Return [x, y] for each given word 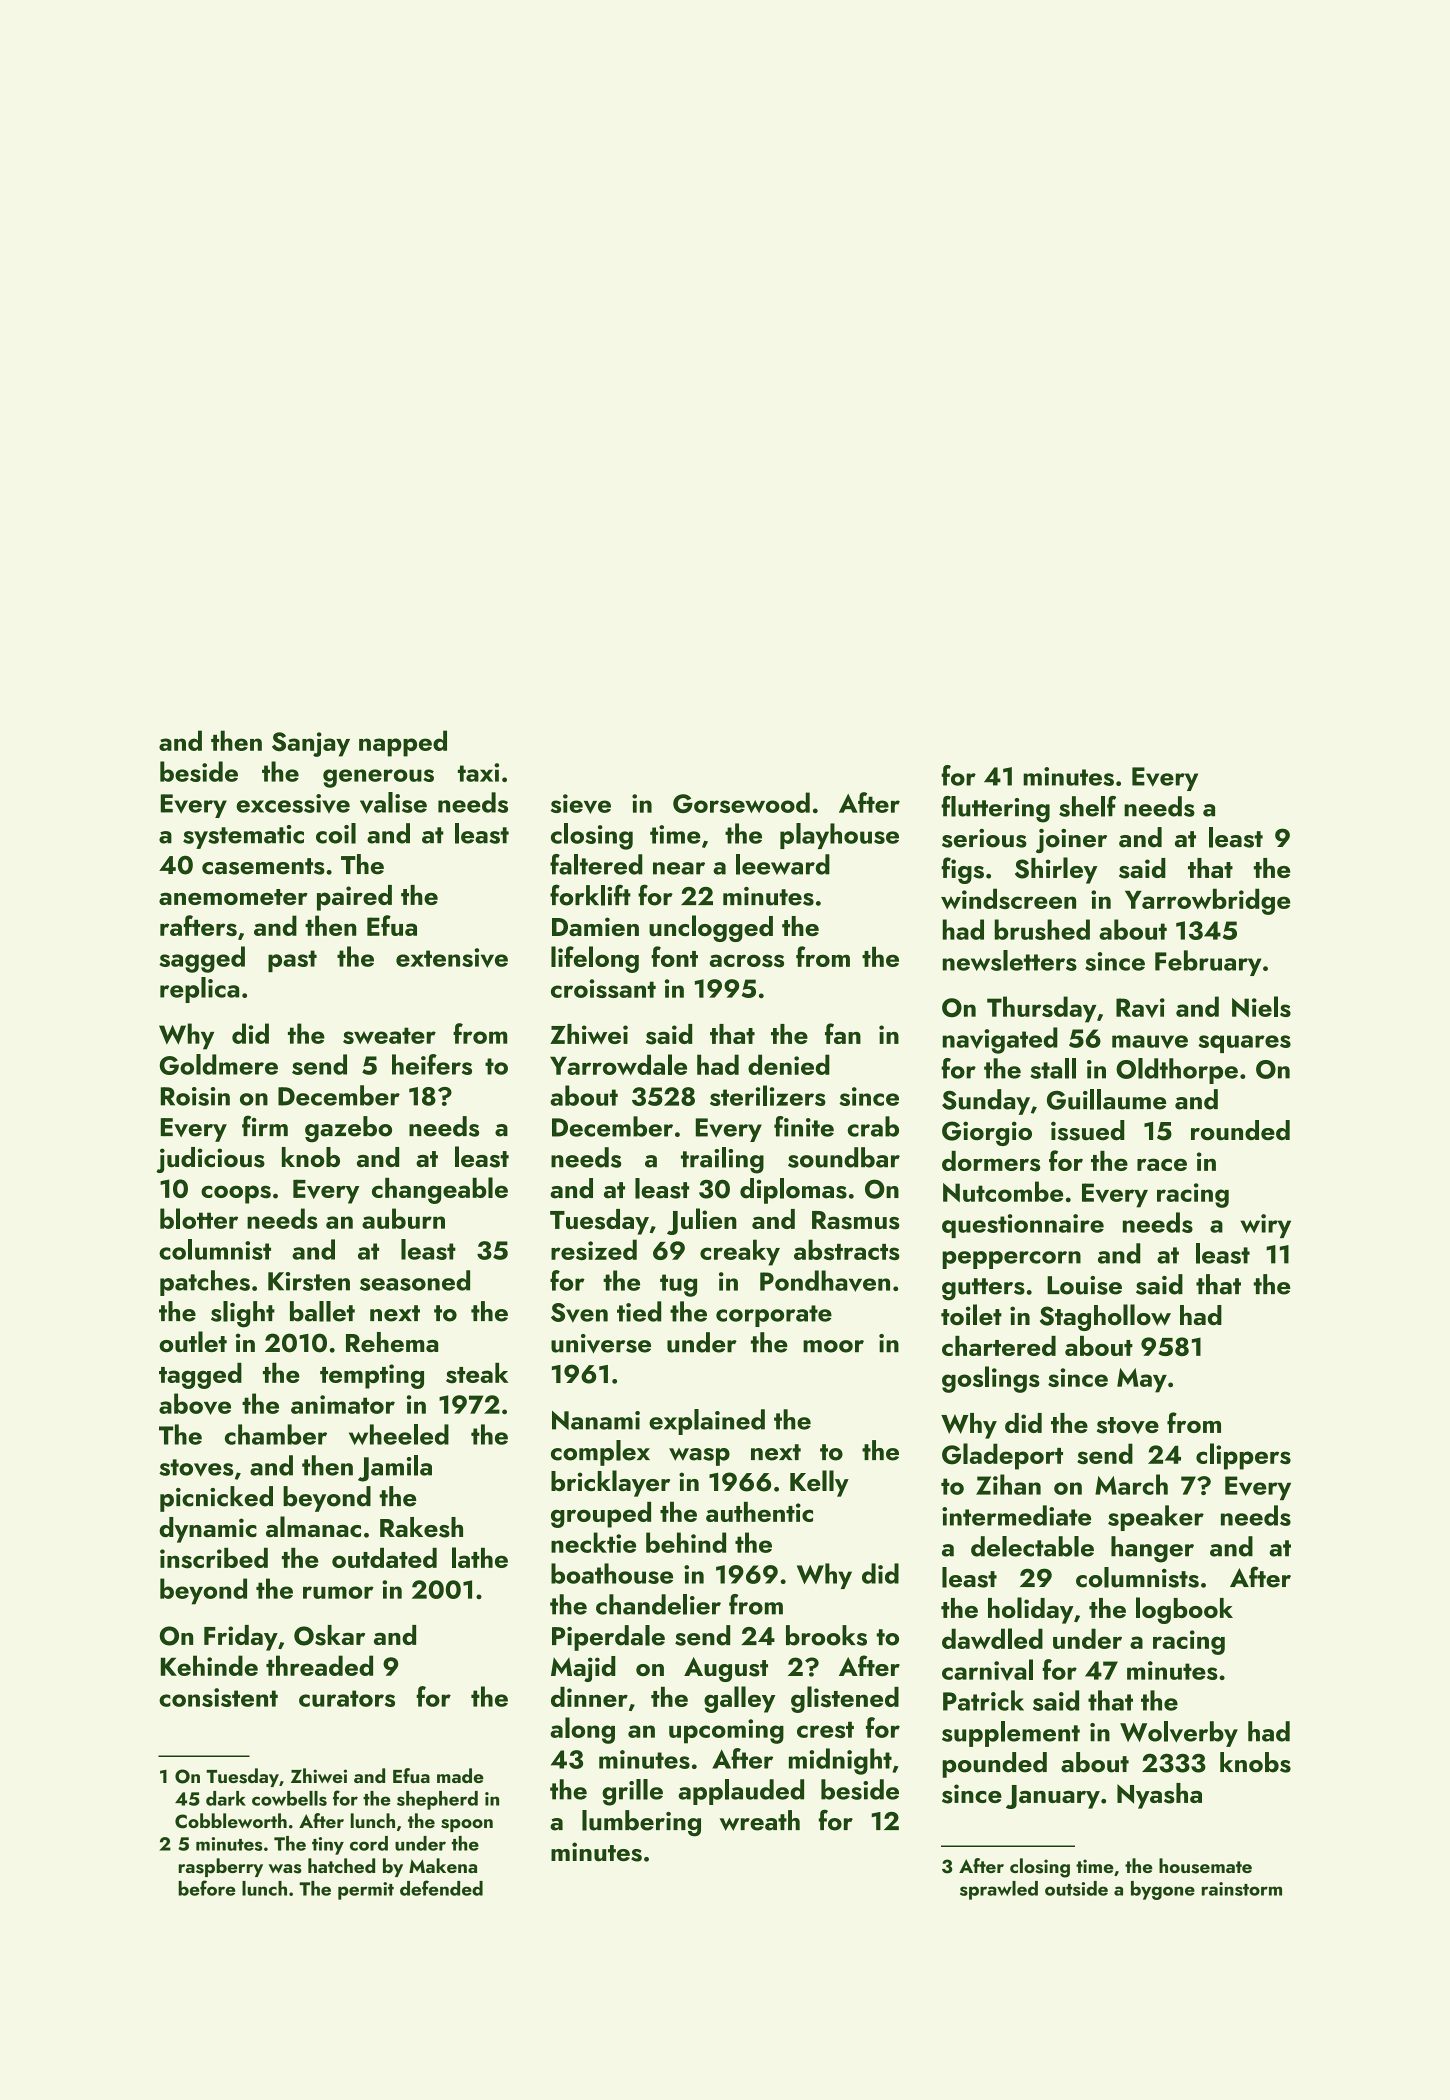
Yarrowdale [618, 1064]
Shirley [1056, 870]
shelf [1087, 806]
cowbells [289, 1798]
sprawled [999, 1890]
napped [403, 743]
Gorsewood [741, 802]
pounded [994, 1765]
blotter [199, 1218]
